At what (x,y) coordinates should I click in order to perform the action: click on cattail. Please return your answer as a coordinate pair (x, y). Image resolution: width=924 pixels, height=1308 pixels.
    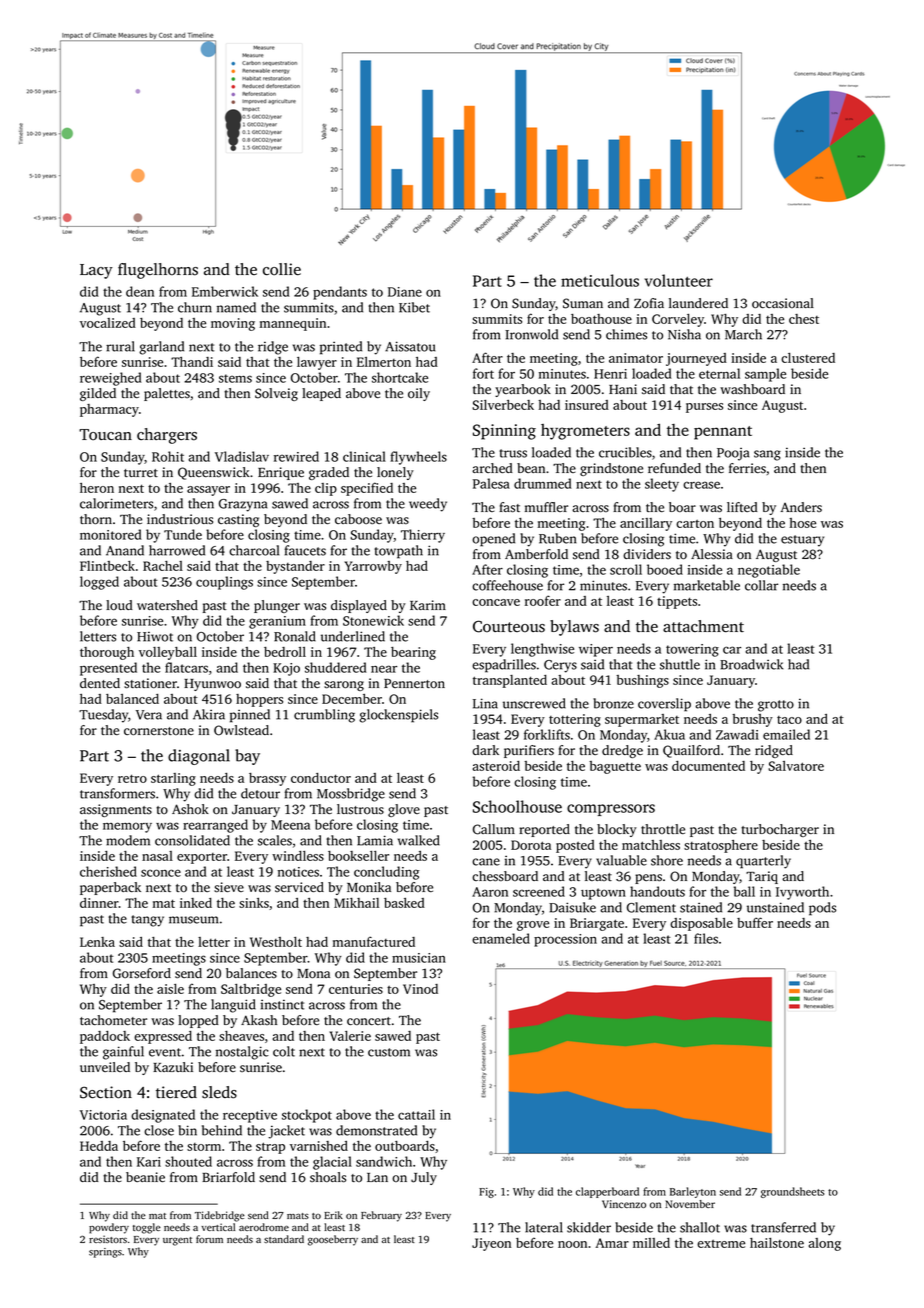
    Looking at the image, I should click on (416, 1114).
